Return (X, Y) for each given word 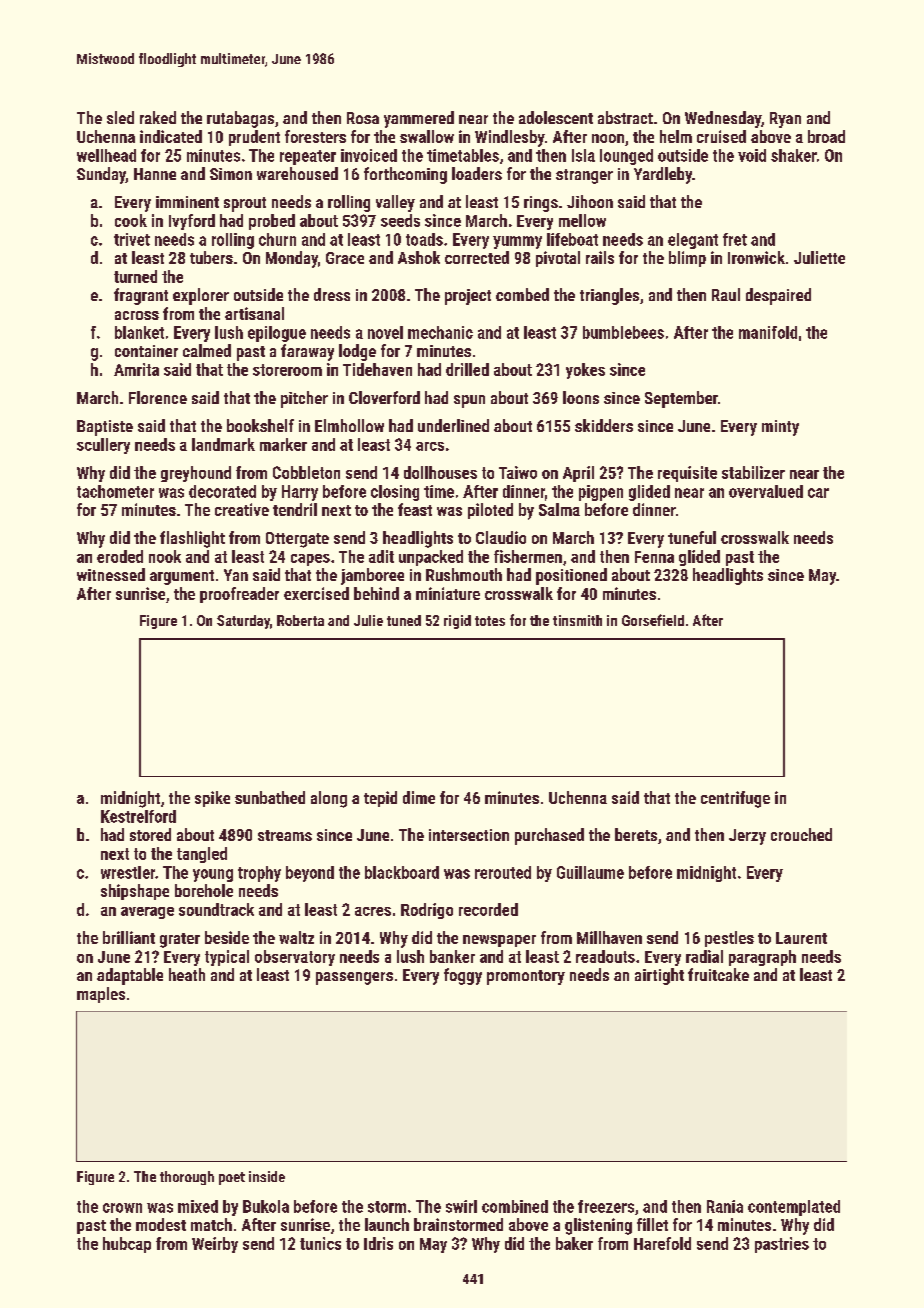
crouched (801, 834)
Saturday (243, 622)
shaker (794, 155)
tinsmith (577, 620)
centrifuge (735, 799)
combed (522, 294)
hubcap (127, 1245)
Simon (231, 174)
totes (490, 621)
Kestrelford (138, 816)
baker (574, 1243)
